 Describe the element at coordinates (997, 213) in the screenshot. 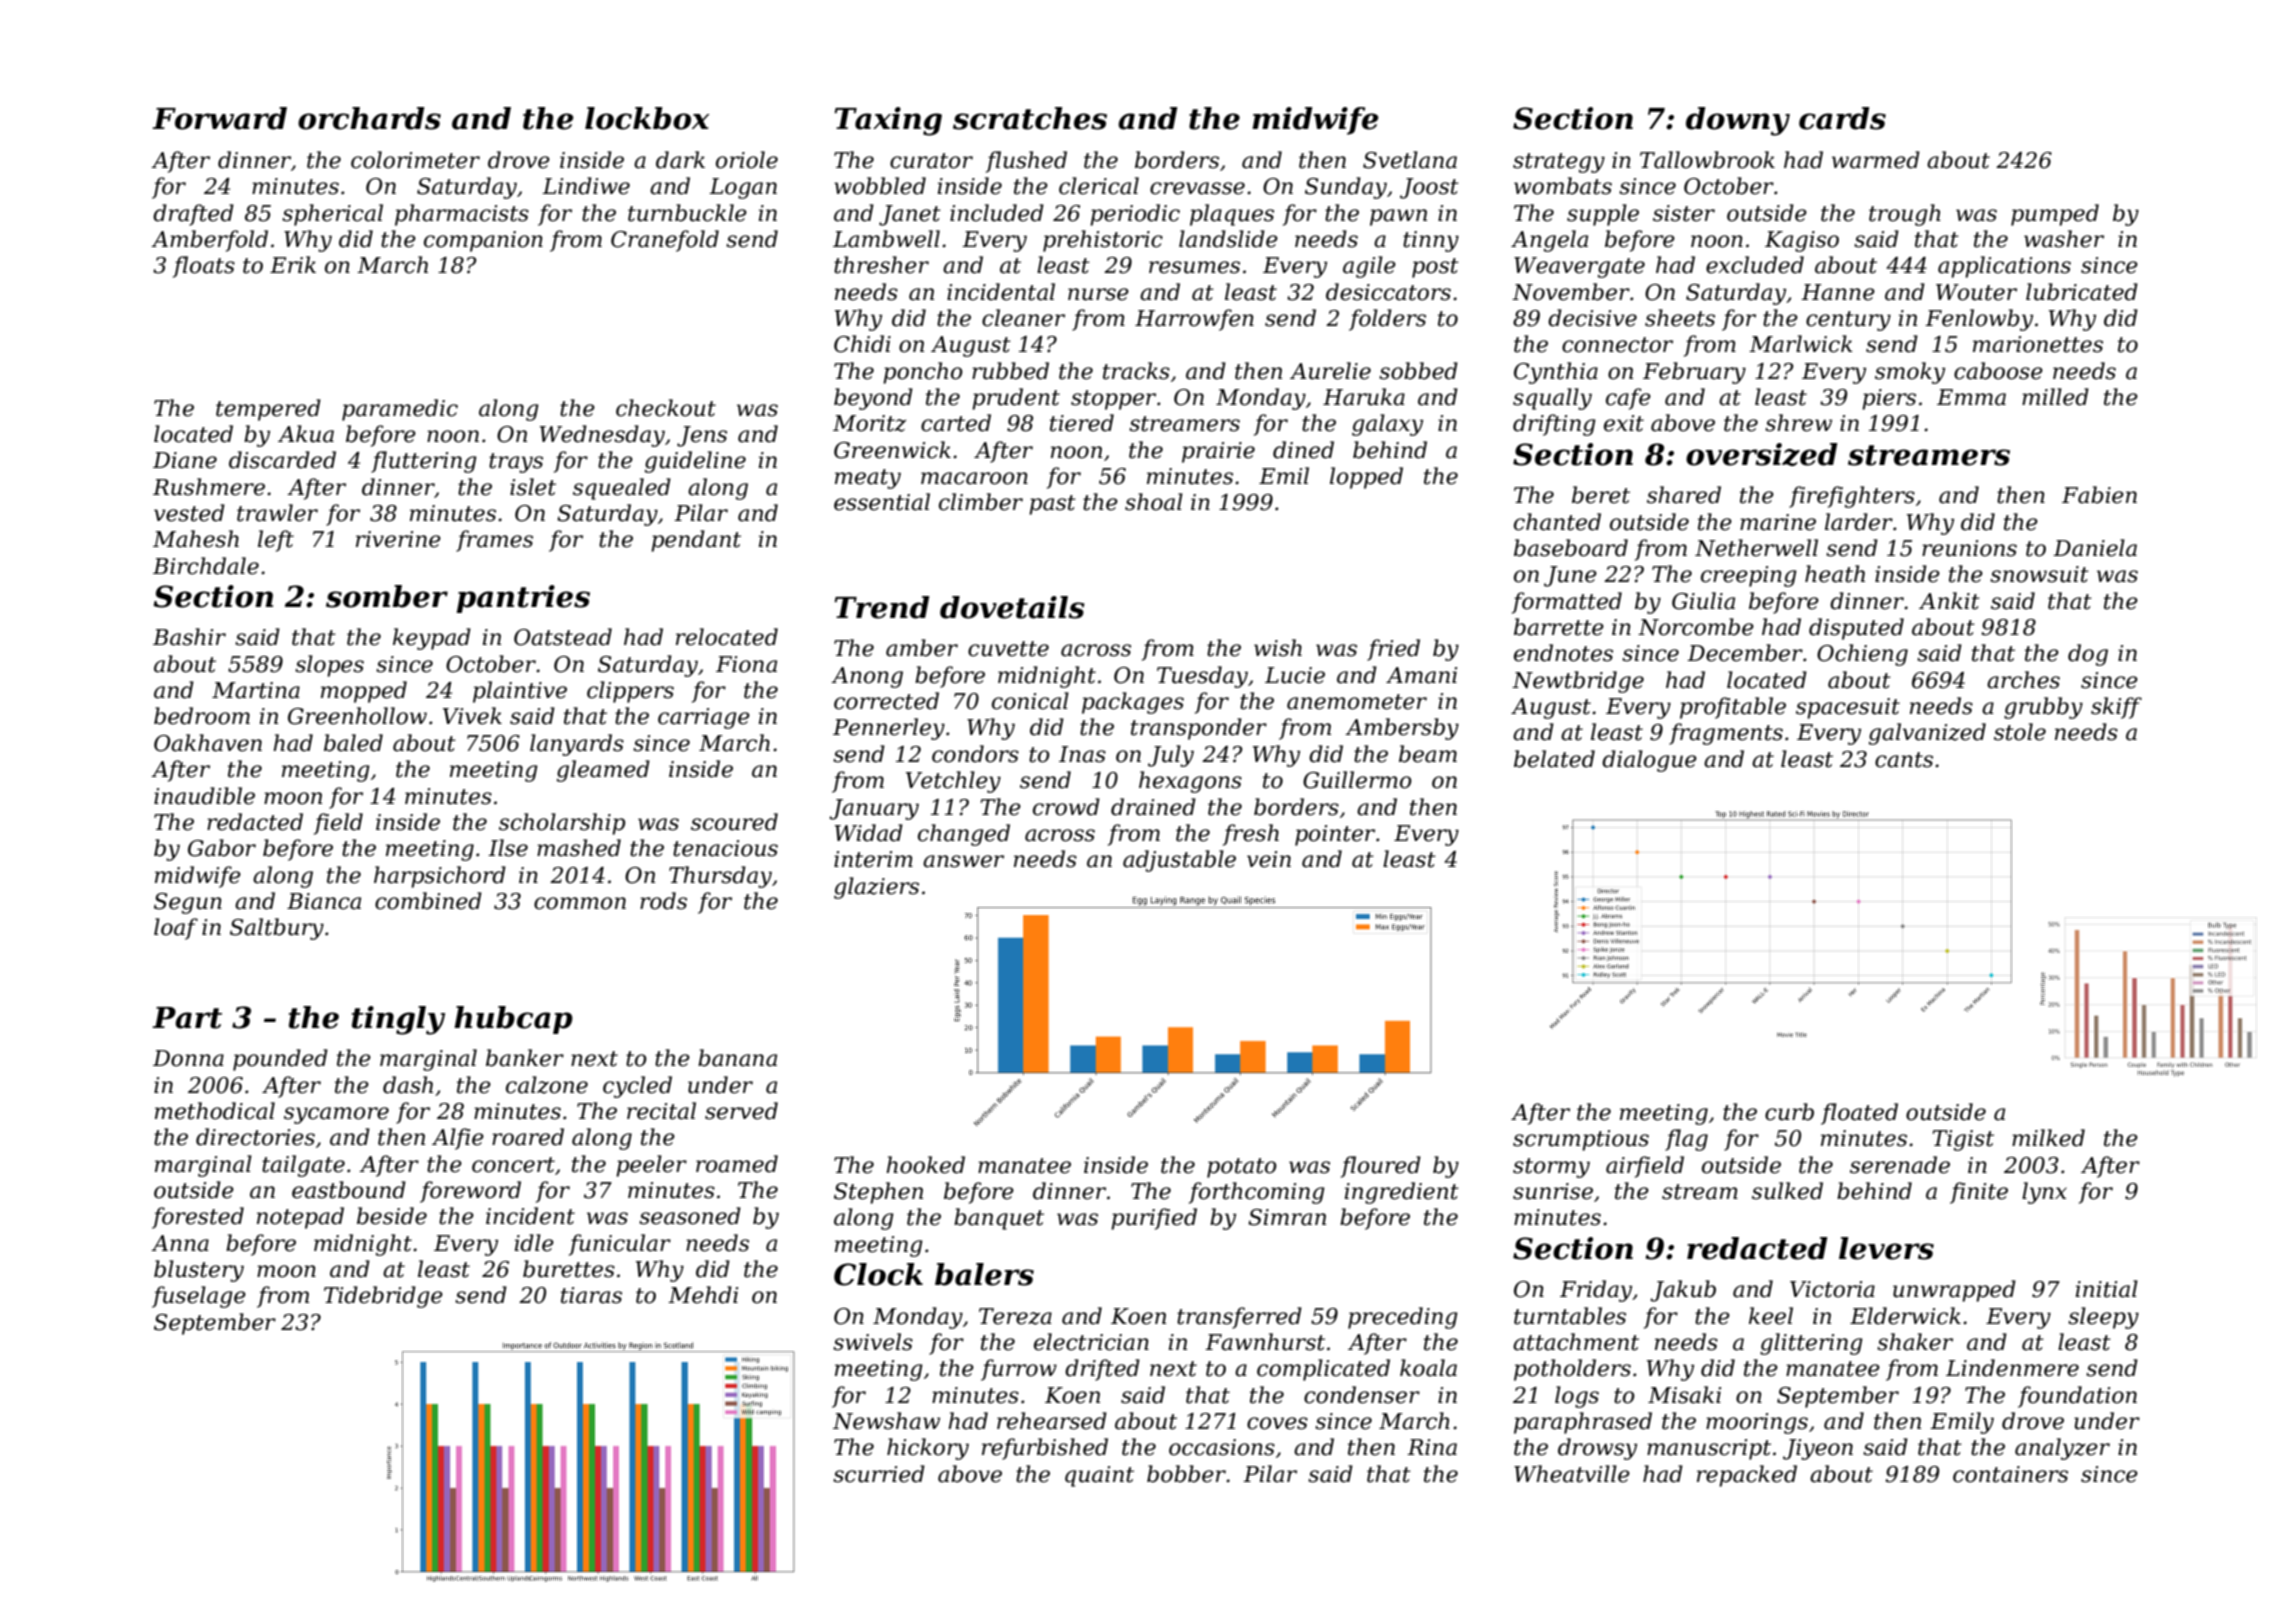

I see `included` at that location.
